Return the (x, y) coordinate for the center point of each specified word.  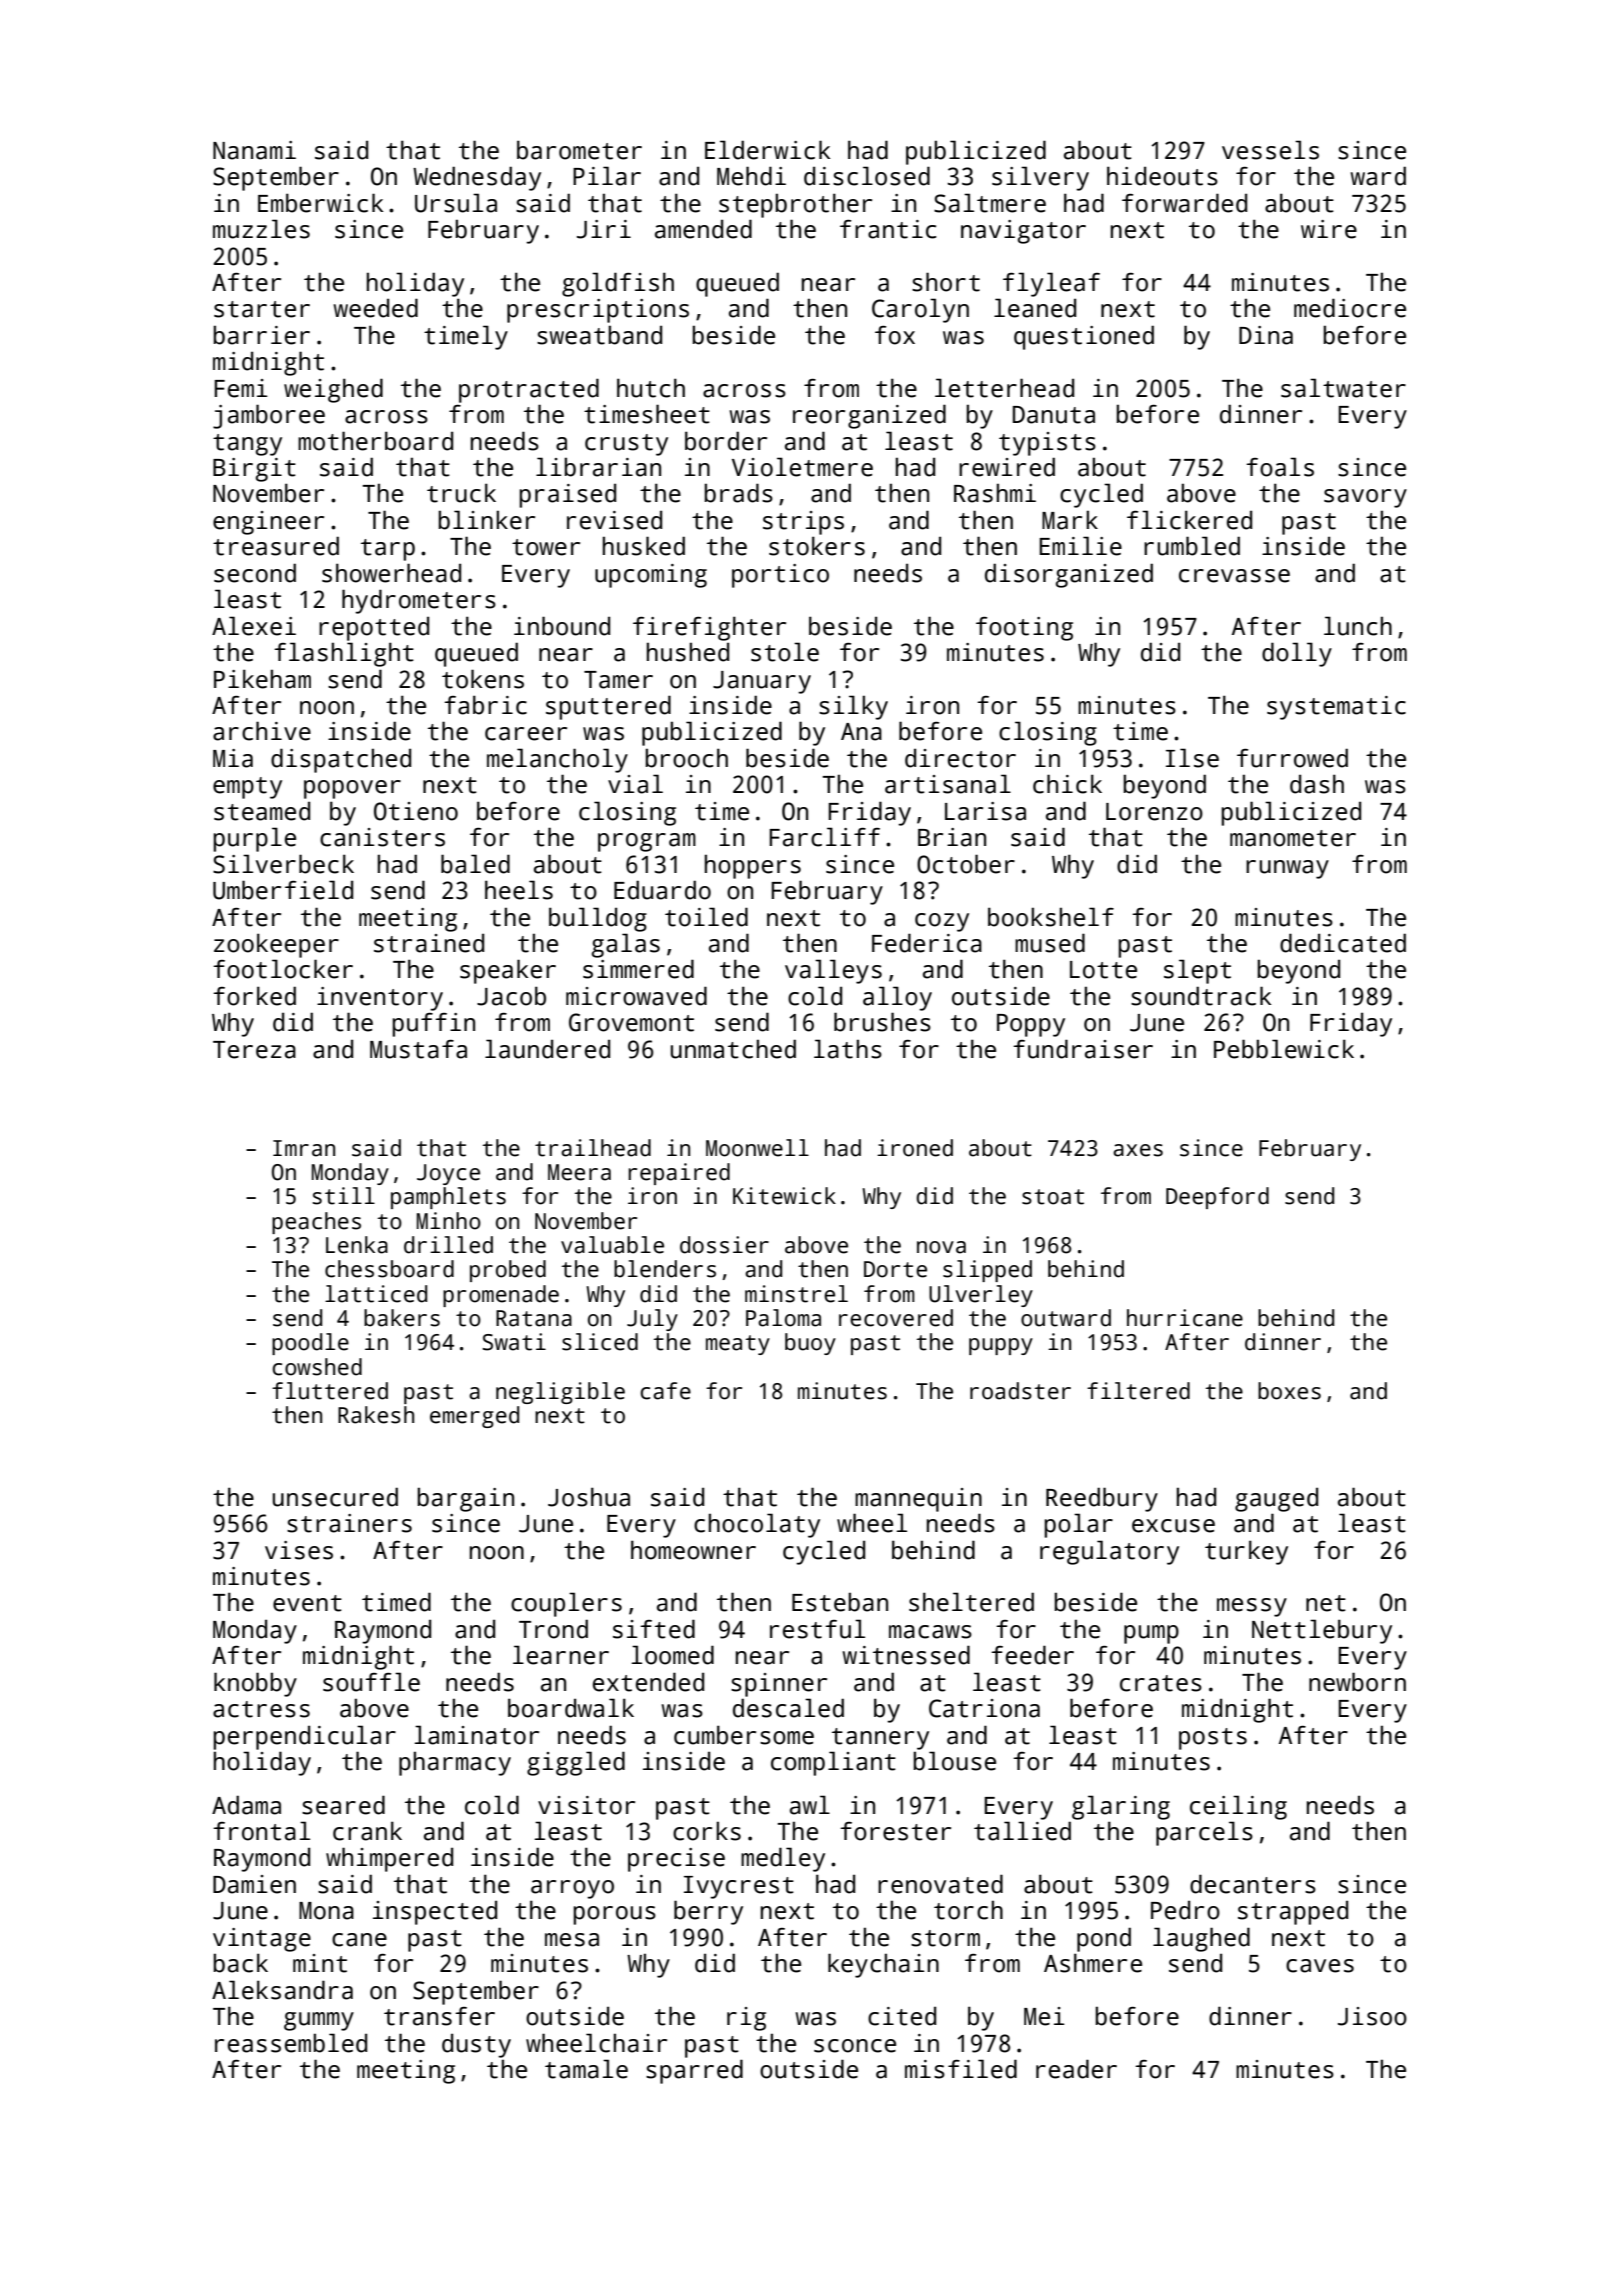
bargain (465, 1500)
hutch (651, 388)
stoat (1053, 1197)
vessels (1270, 150)
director (960, 758)
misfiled (961, 2069)
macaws (930, 1632)
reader (1076, 2069)
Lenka (357, 1245)
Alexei (254, 626)
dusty (476, 2046)
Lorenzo (1154, 812)
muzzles (261, 229)
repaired (679, 1174)
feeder (1032, 1655)
